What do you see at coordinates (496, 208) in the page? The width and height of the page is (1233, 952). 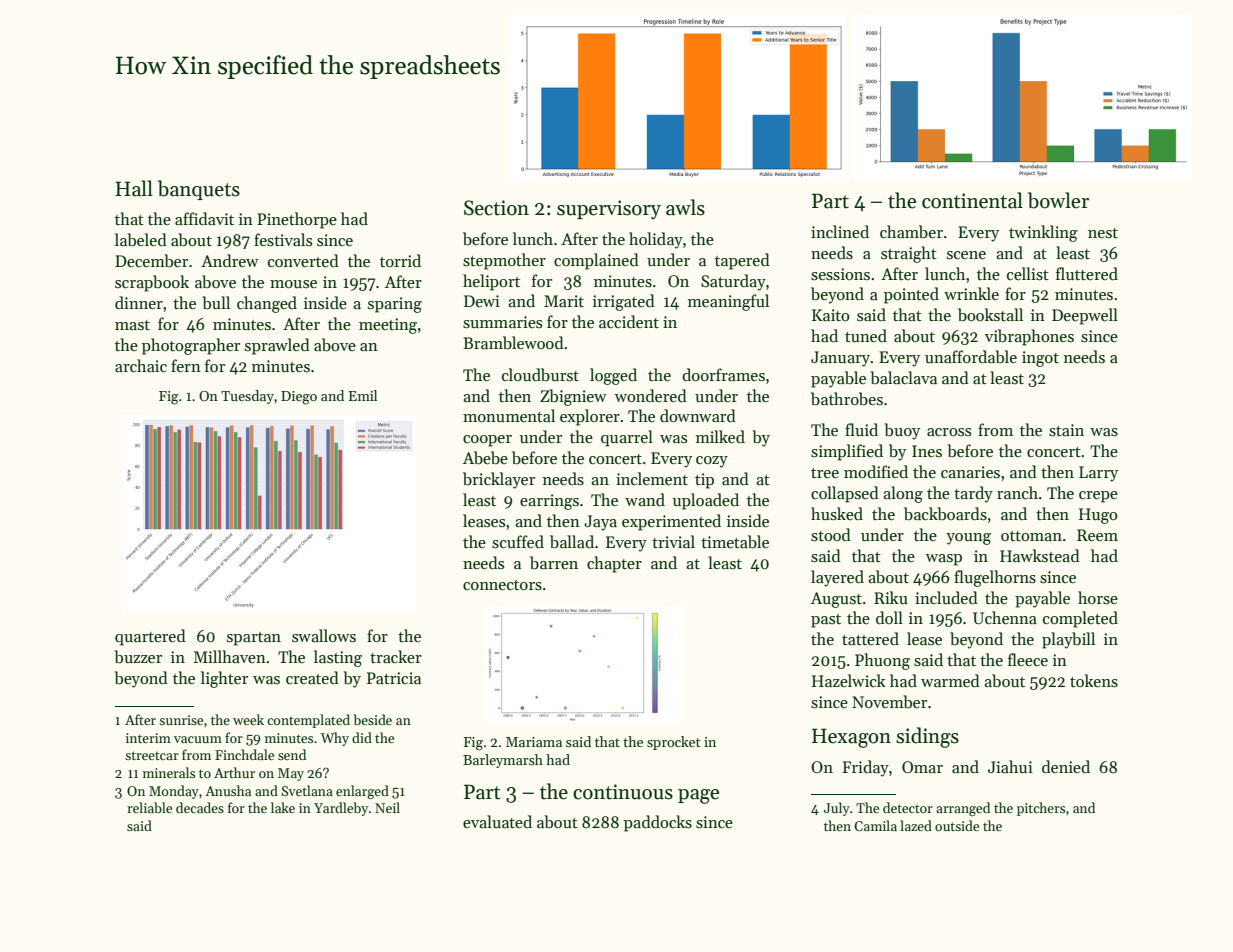 I see `Section` at bounding box center [496, 208].
